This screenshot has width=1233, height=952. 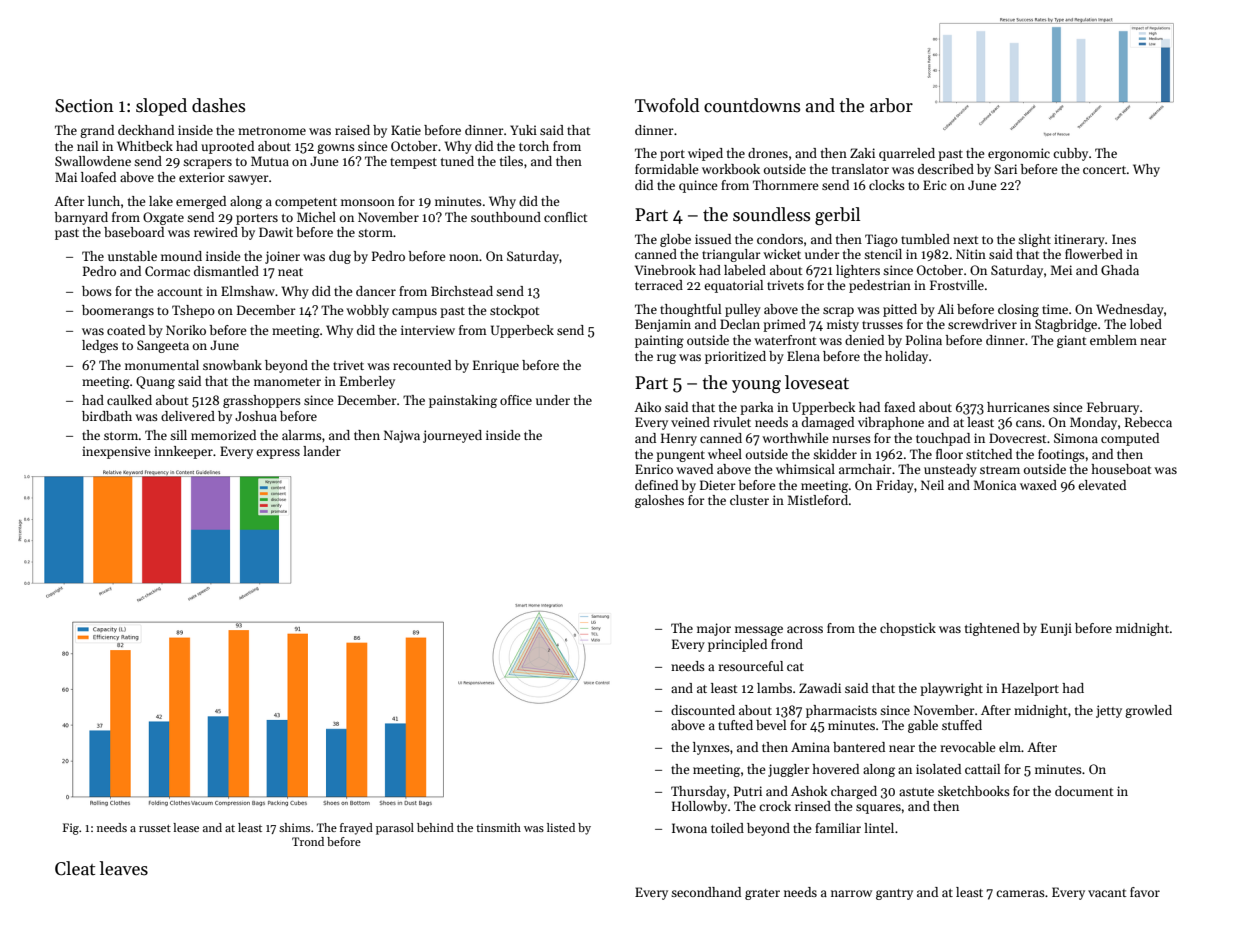 What do you see at coordinates (667, 105) in the screenshot?
I see `Twofold` at bounding box center [667, 105].
